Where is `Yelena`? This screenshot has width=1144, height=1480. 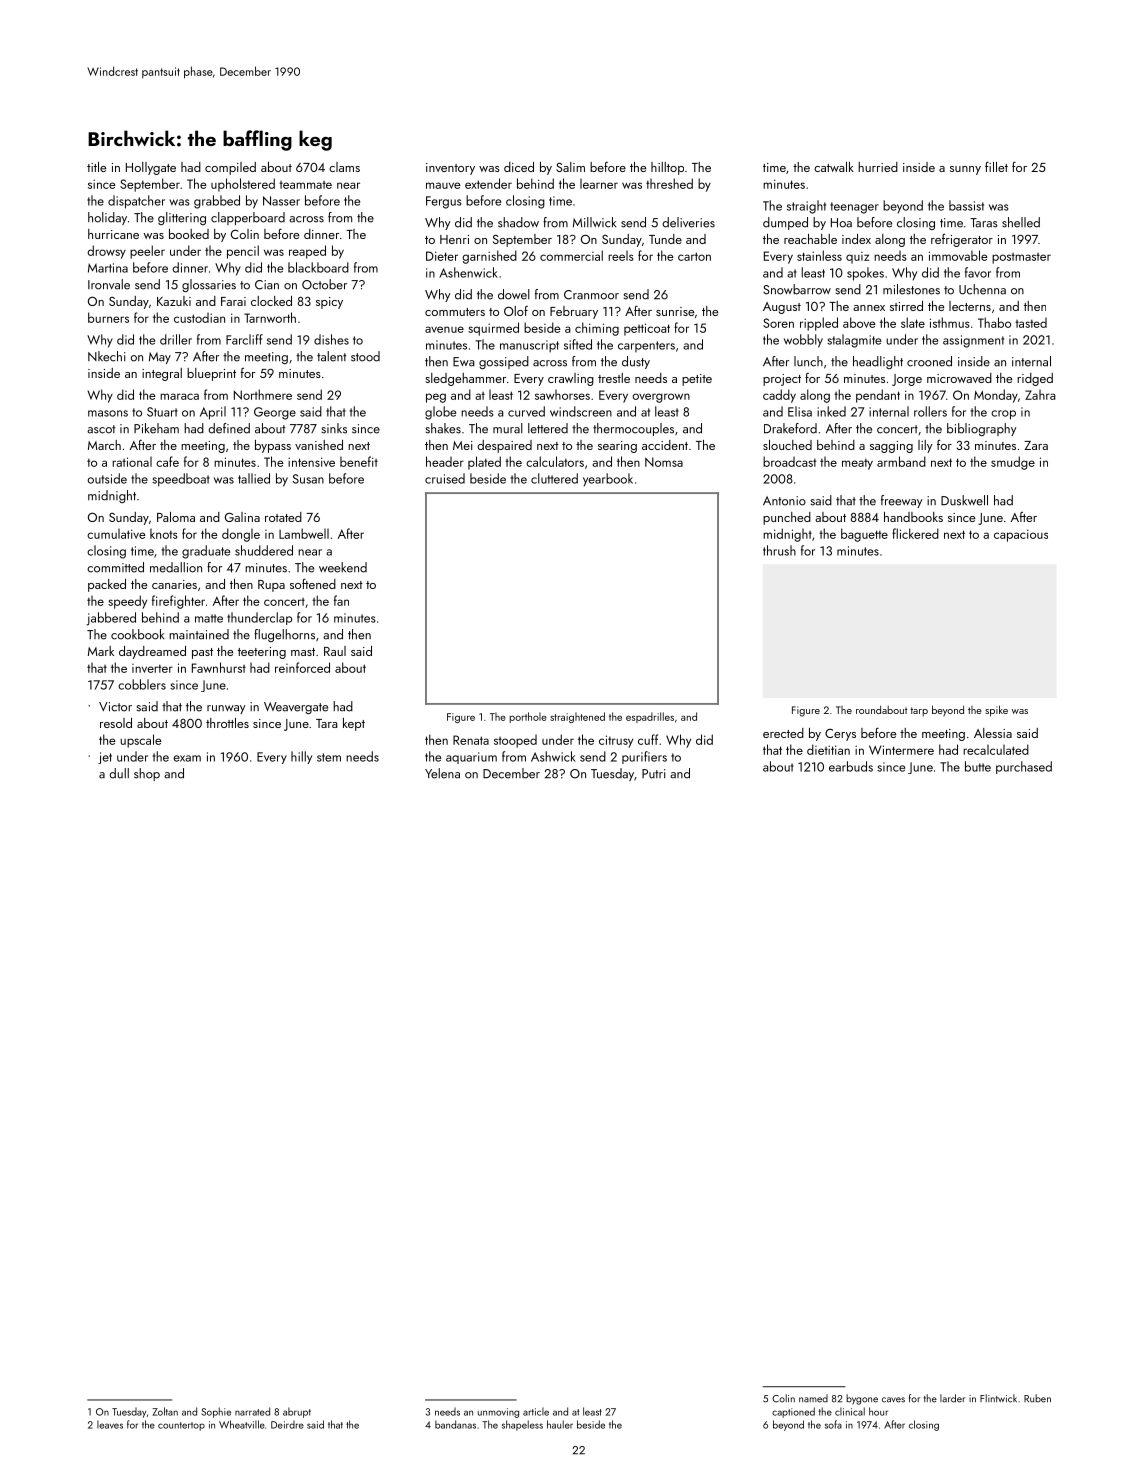 Yelena is located at coordinates (442, 773).
